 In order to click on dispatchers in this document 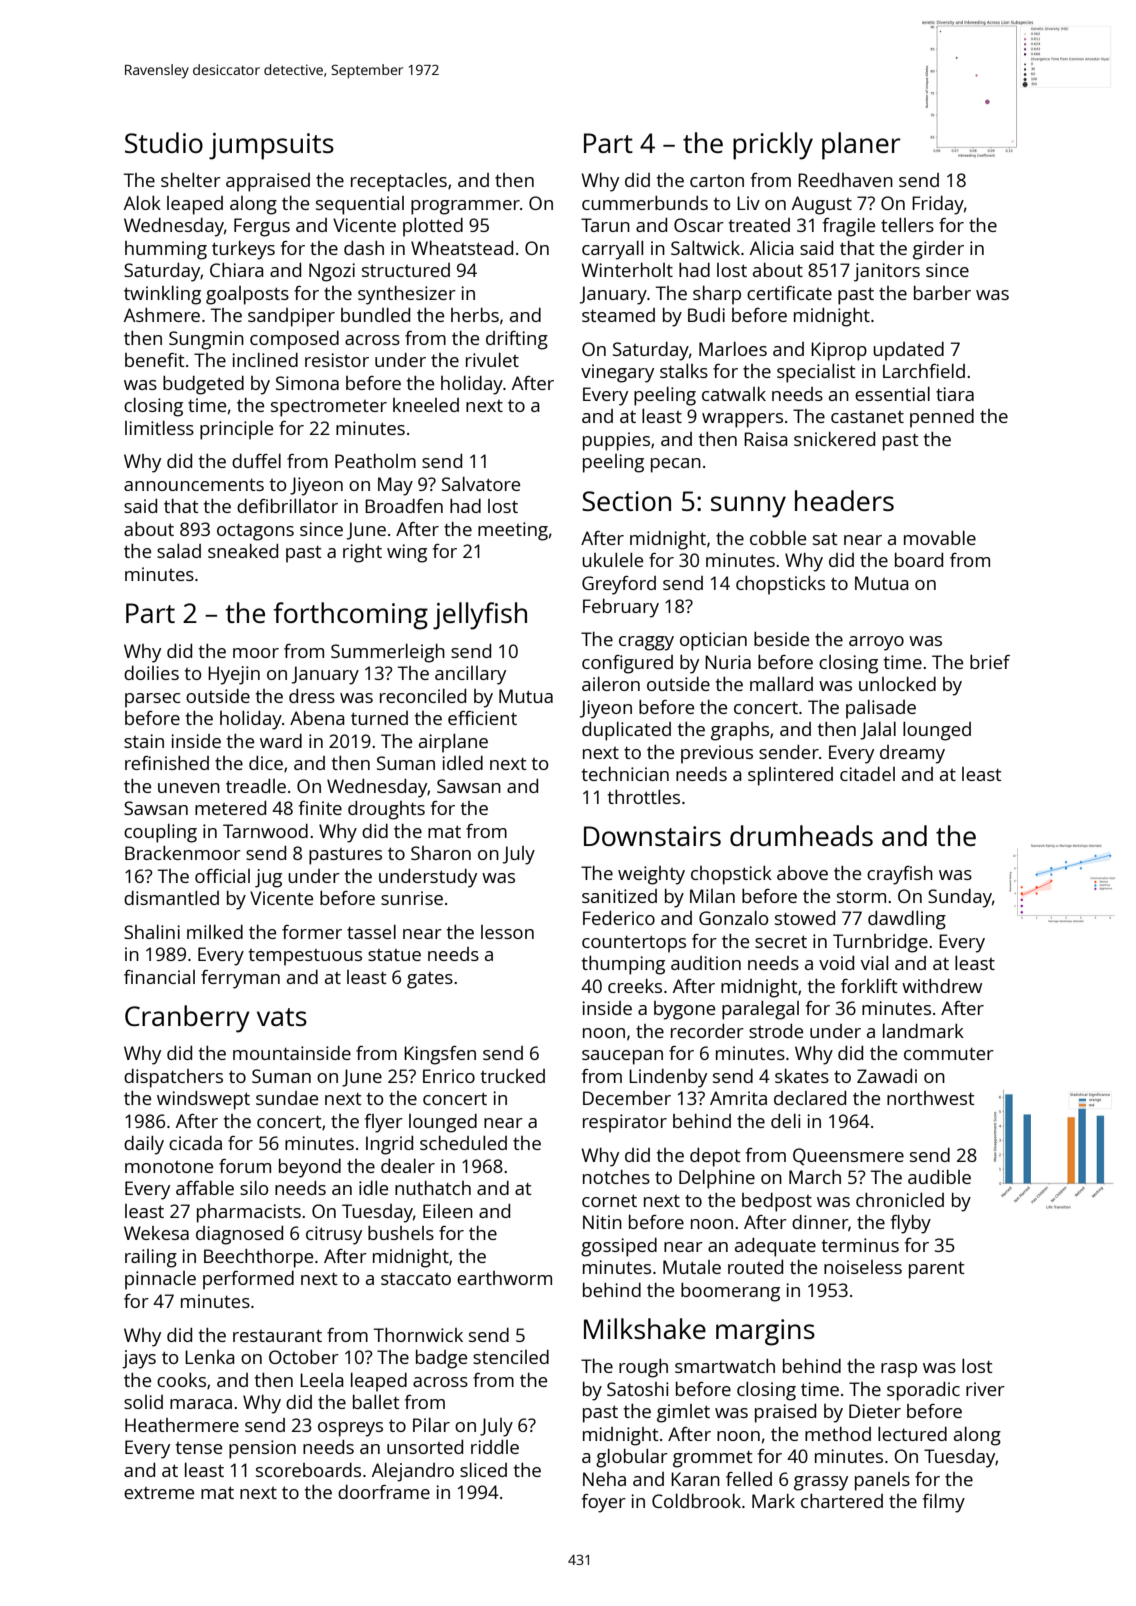, I will do `click(173, 1078)`.
